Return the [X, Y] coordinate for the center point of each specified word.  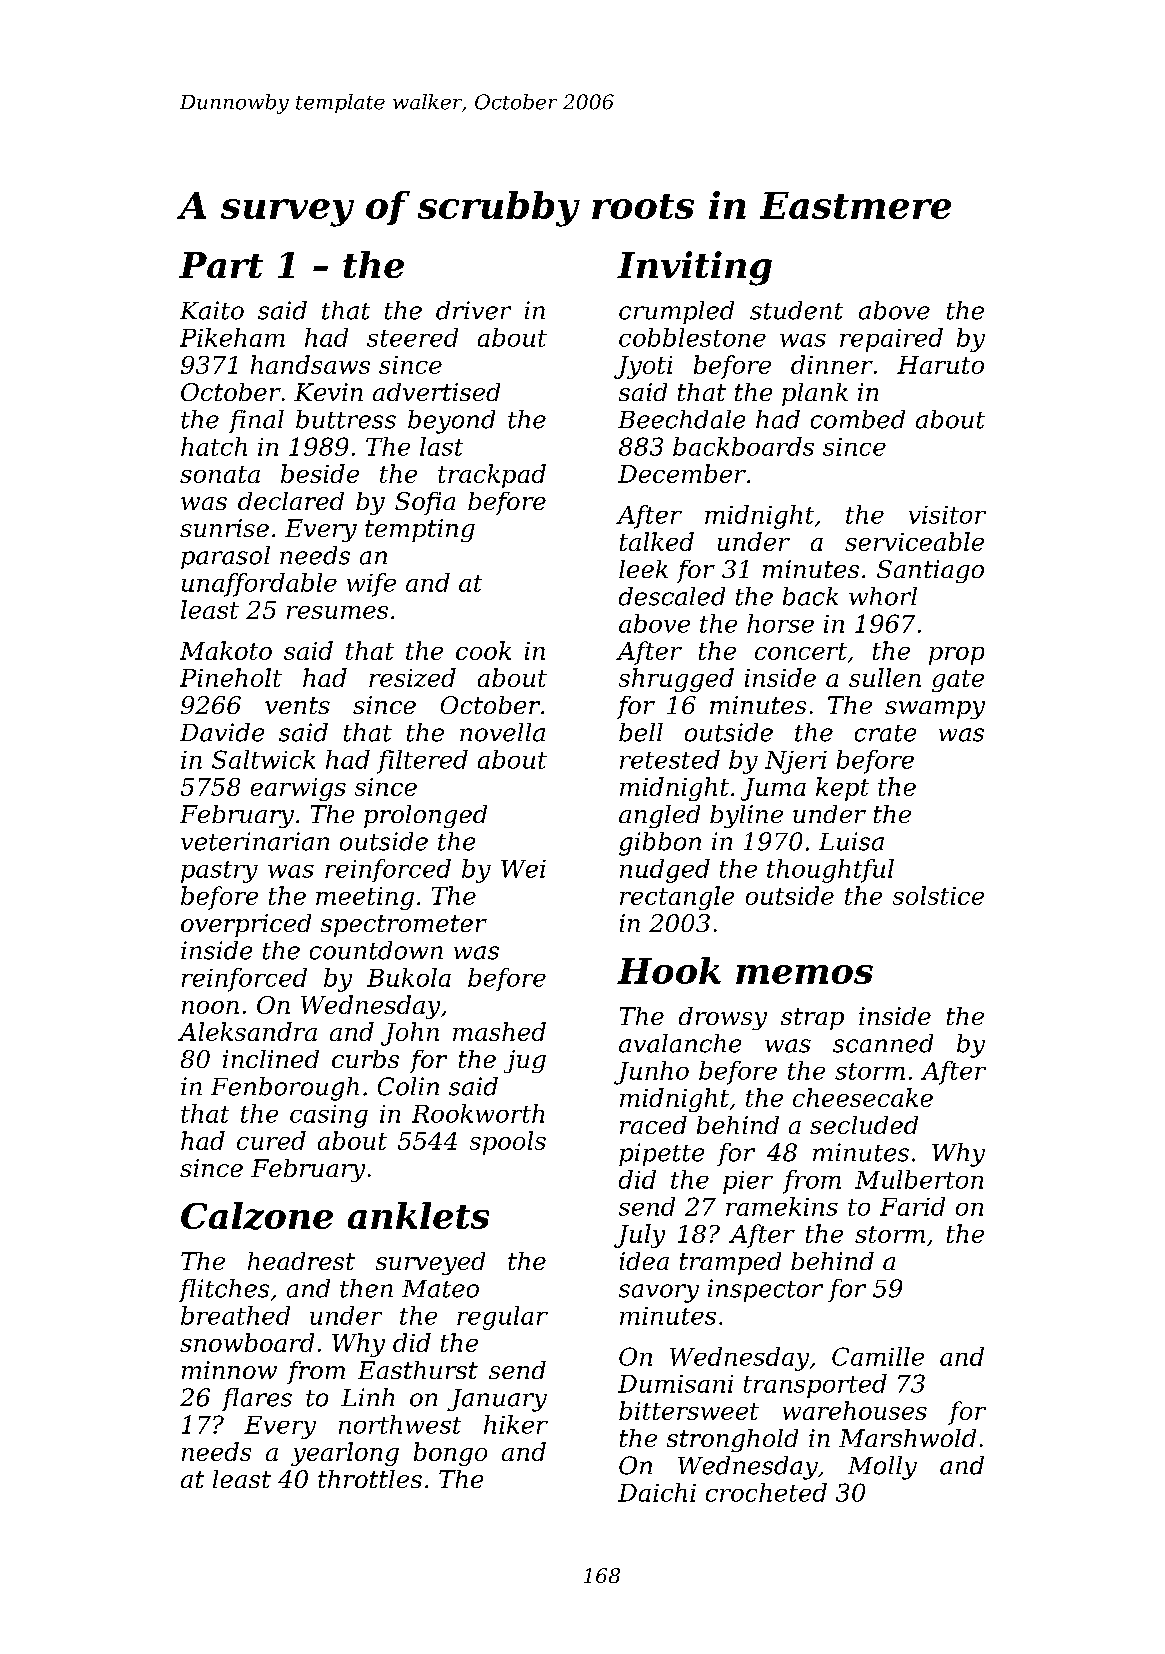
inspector [765, 1290]
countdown [376, 950]
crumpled [676, 312]
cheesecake [863, 1097]
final [256, 421]
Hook [669, 970]
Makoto [226, 650]
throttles [370, 1479]
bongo [450, 1454]
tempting [420, 530]
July [639, 1236]
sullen [885, 677]
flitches [224, 1290]
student [796, 310]
